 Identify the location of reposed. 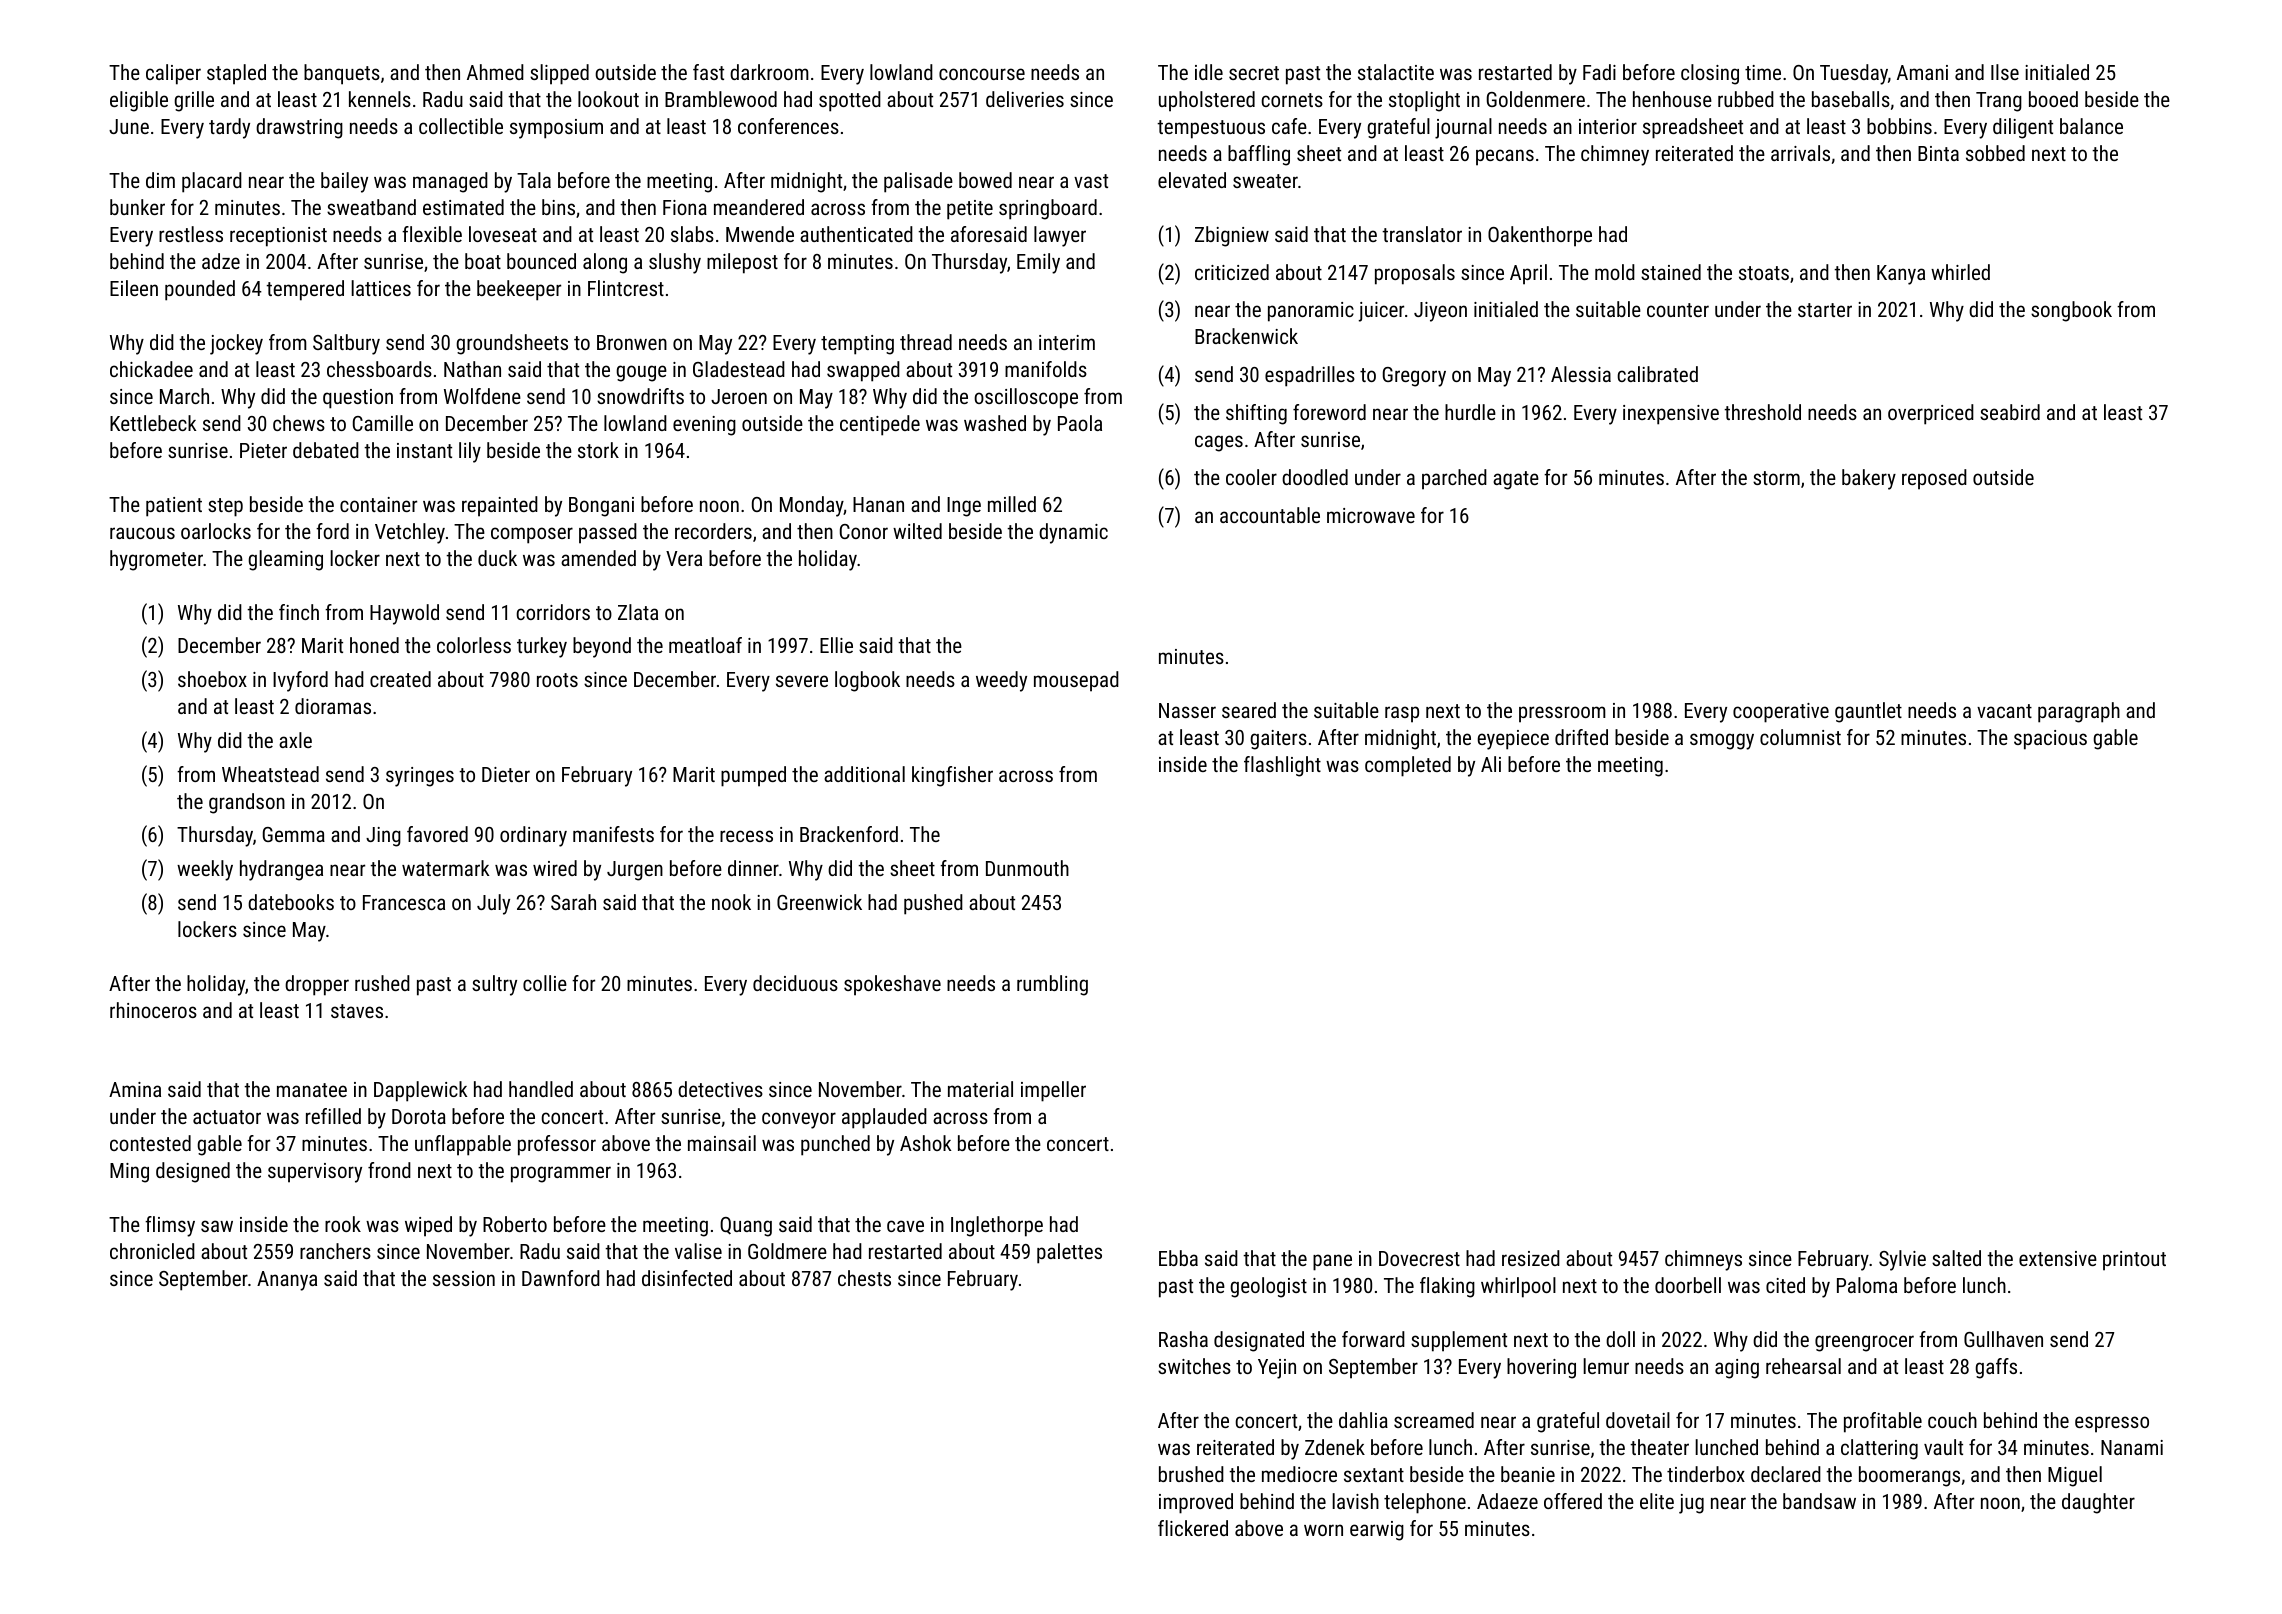
(1934, 479).
